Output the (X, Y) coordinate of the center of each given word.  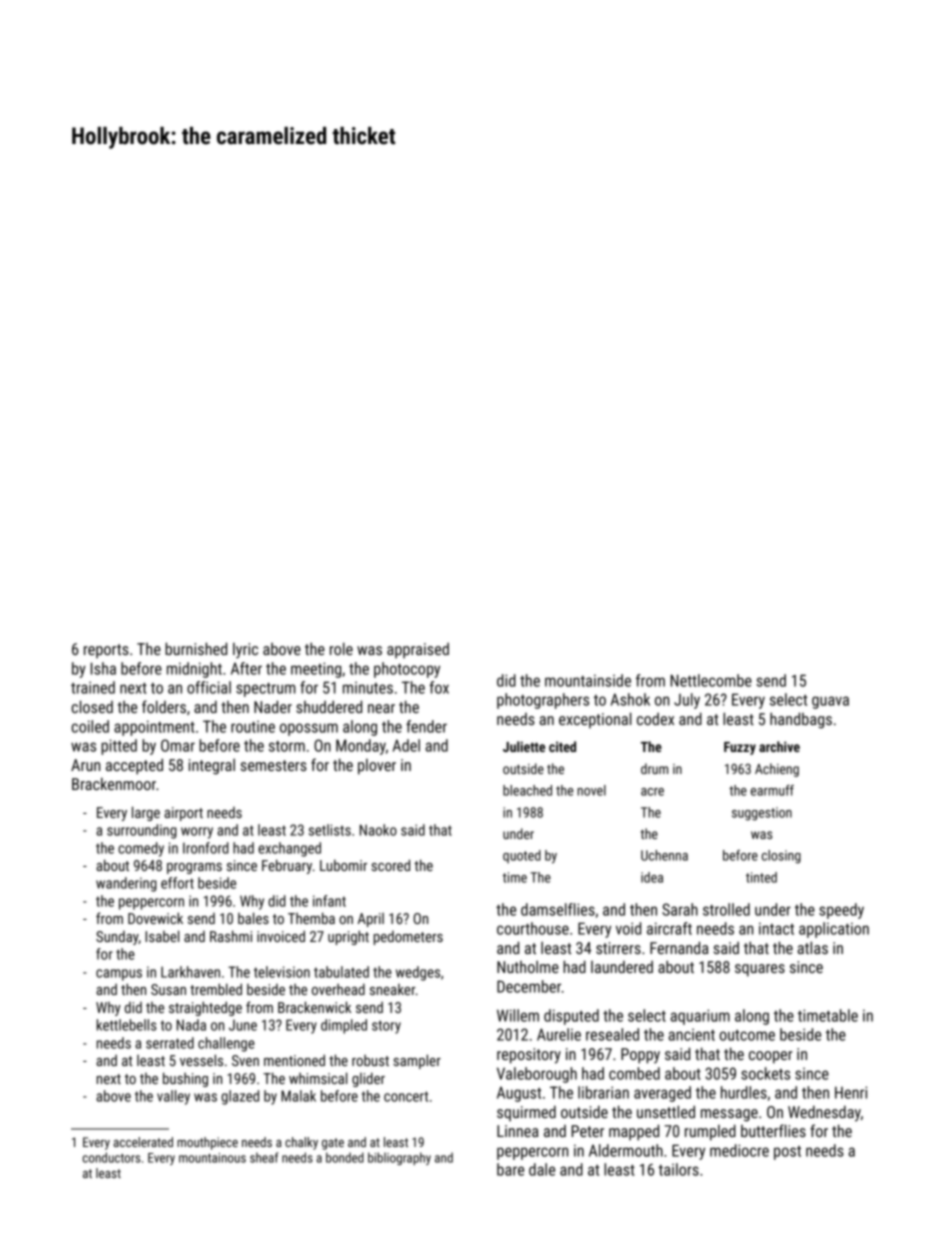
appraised (418, 651)
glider (368, 1079)
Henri (851, 1092)
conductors (111, 1157)
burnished (196, 648)
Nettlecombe (711, 680)
